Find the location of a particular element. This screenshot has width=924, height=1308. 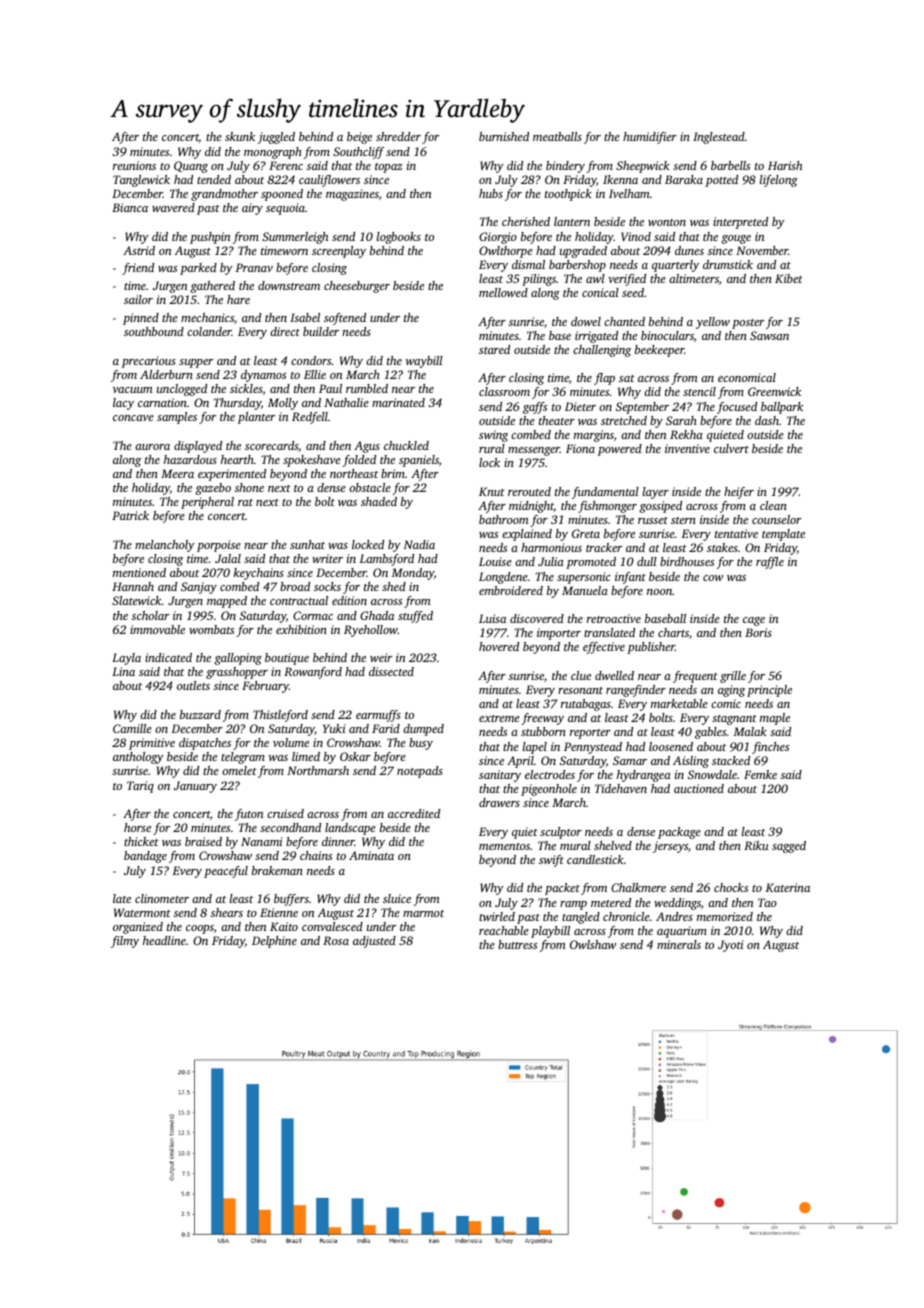

Northmarsh is located at coordinates (318, 770).
